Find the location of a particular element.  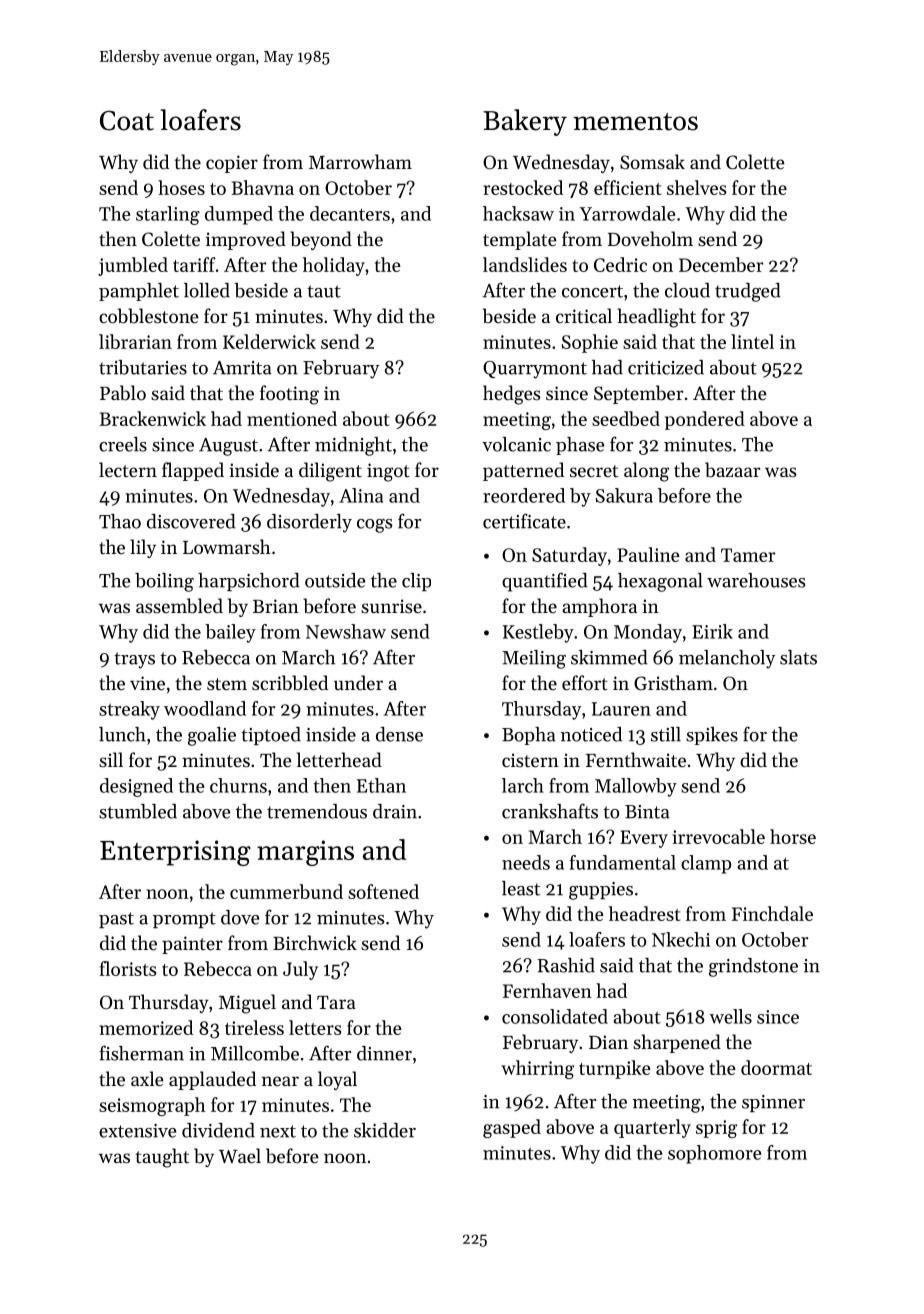

Every is located at coordinates (644, 839).
